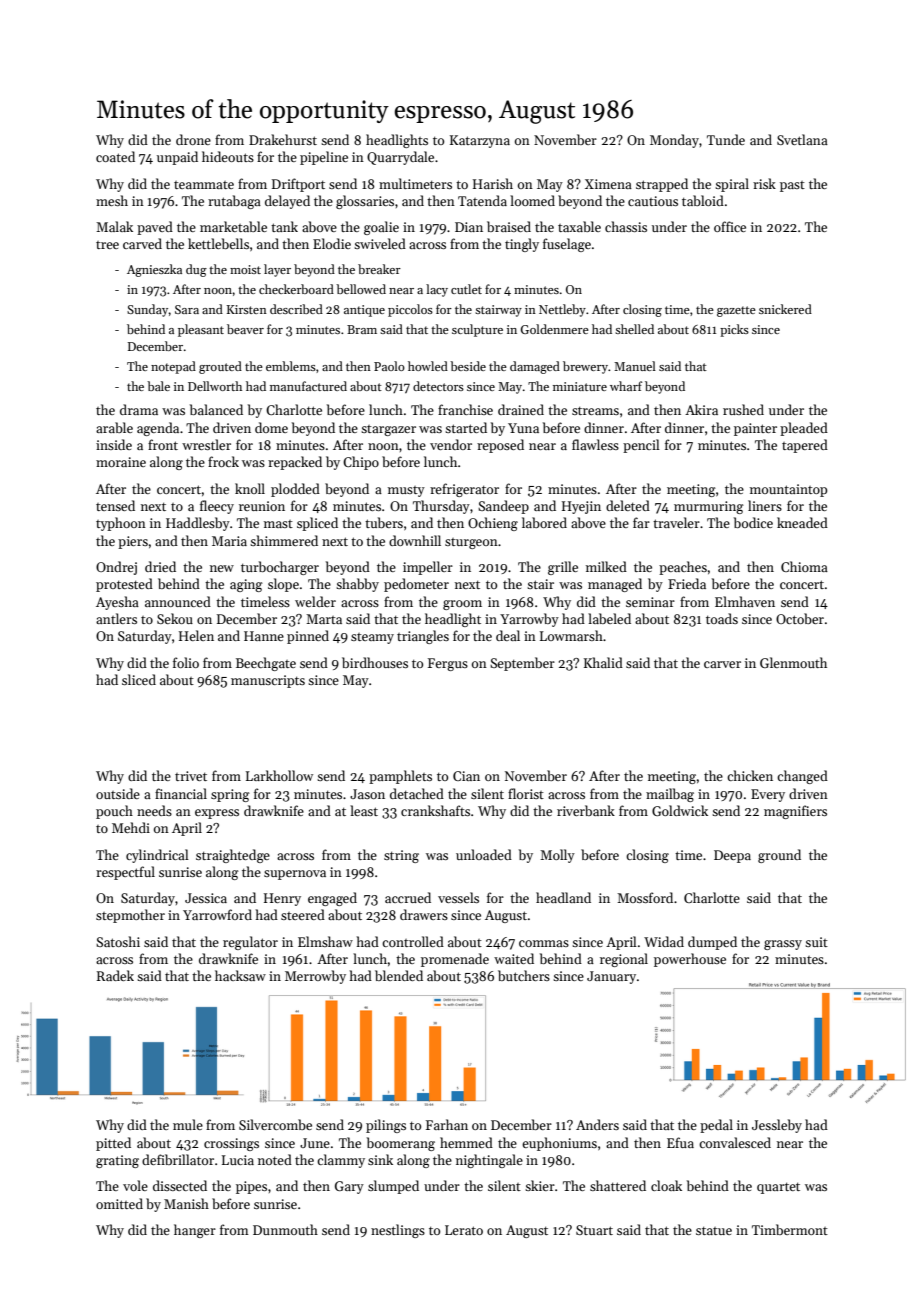  What do you see at coordinates (712, 943) in the screenshot?
I see `dumped` at bounding box center [712, 943].
